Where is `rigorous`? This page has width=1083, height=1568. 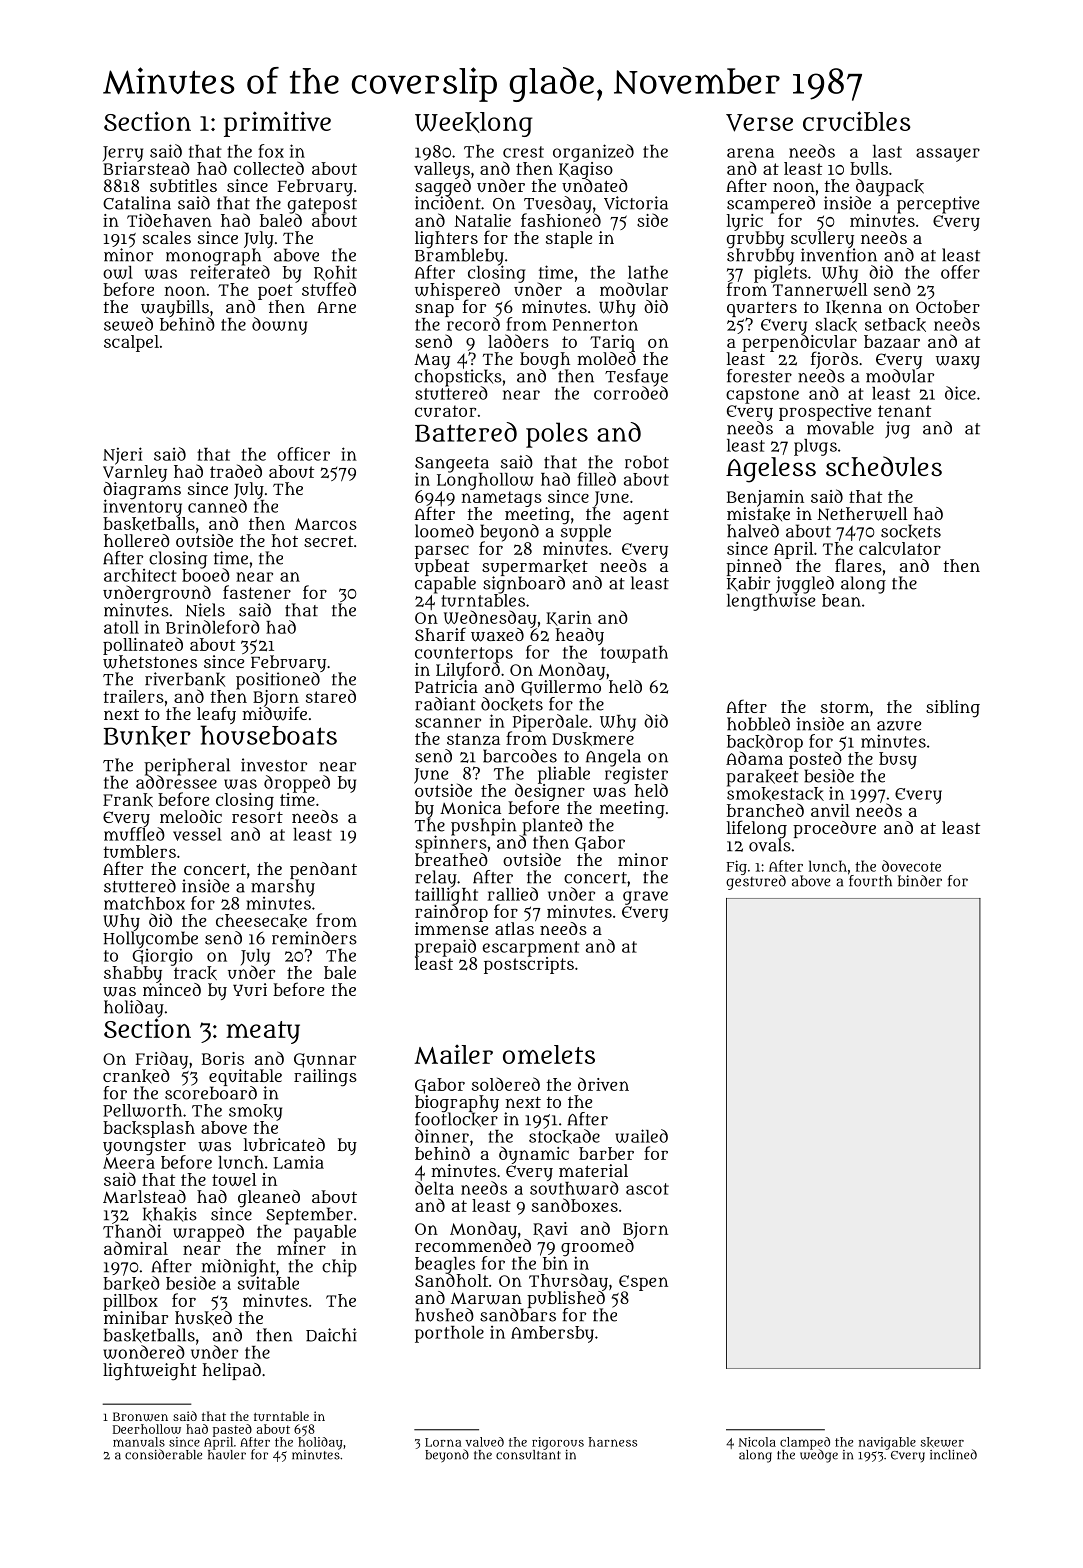
rigorous is located at coordinates (558, 1443).
